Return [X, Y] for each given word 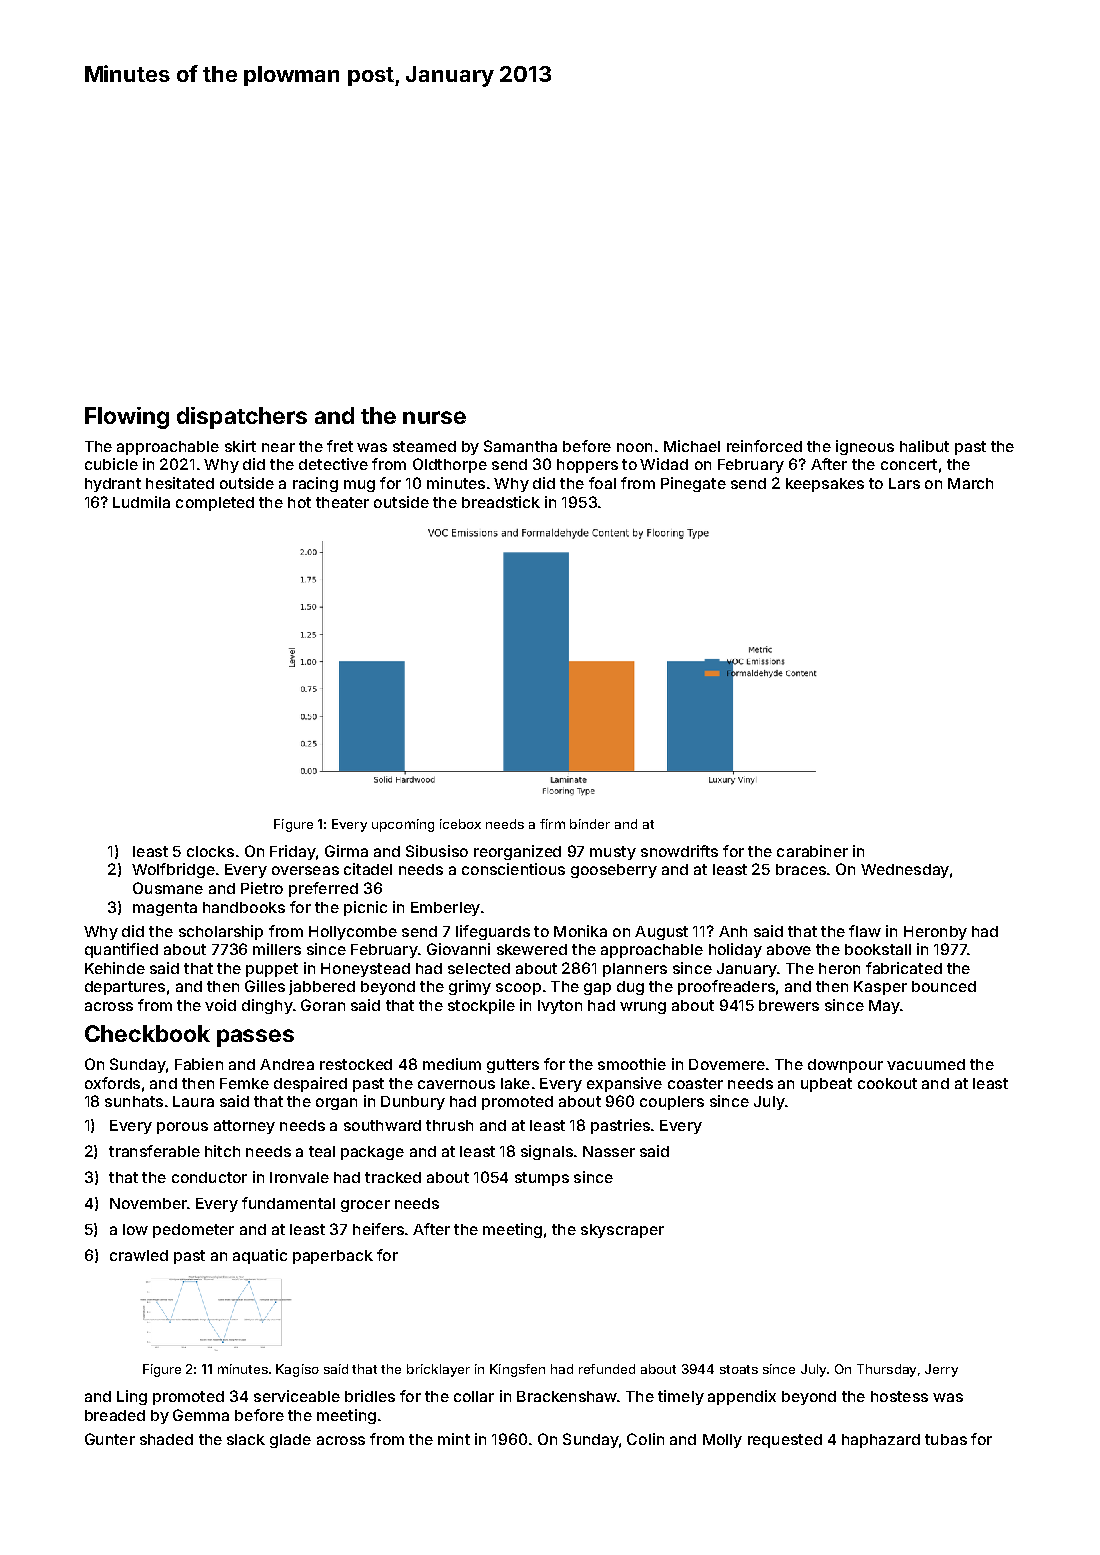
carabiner [812, 851]
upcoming [403, 825]
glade [290, 1441]
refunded [607, 1369]
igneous [865, 447]
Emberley [445, 909]
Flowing [127, 418]
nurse [434, 417]
